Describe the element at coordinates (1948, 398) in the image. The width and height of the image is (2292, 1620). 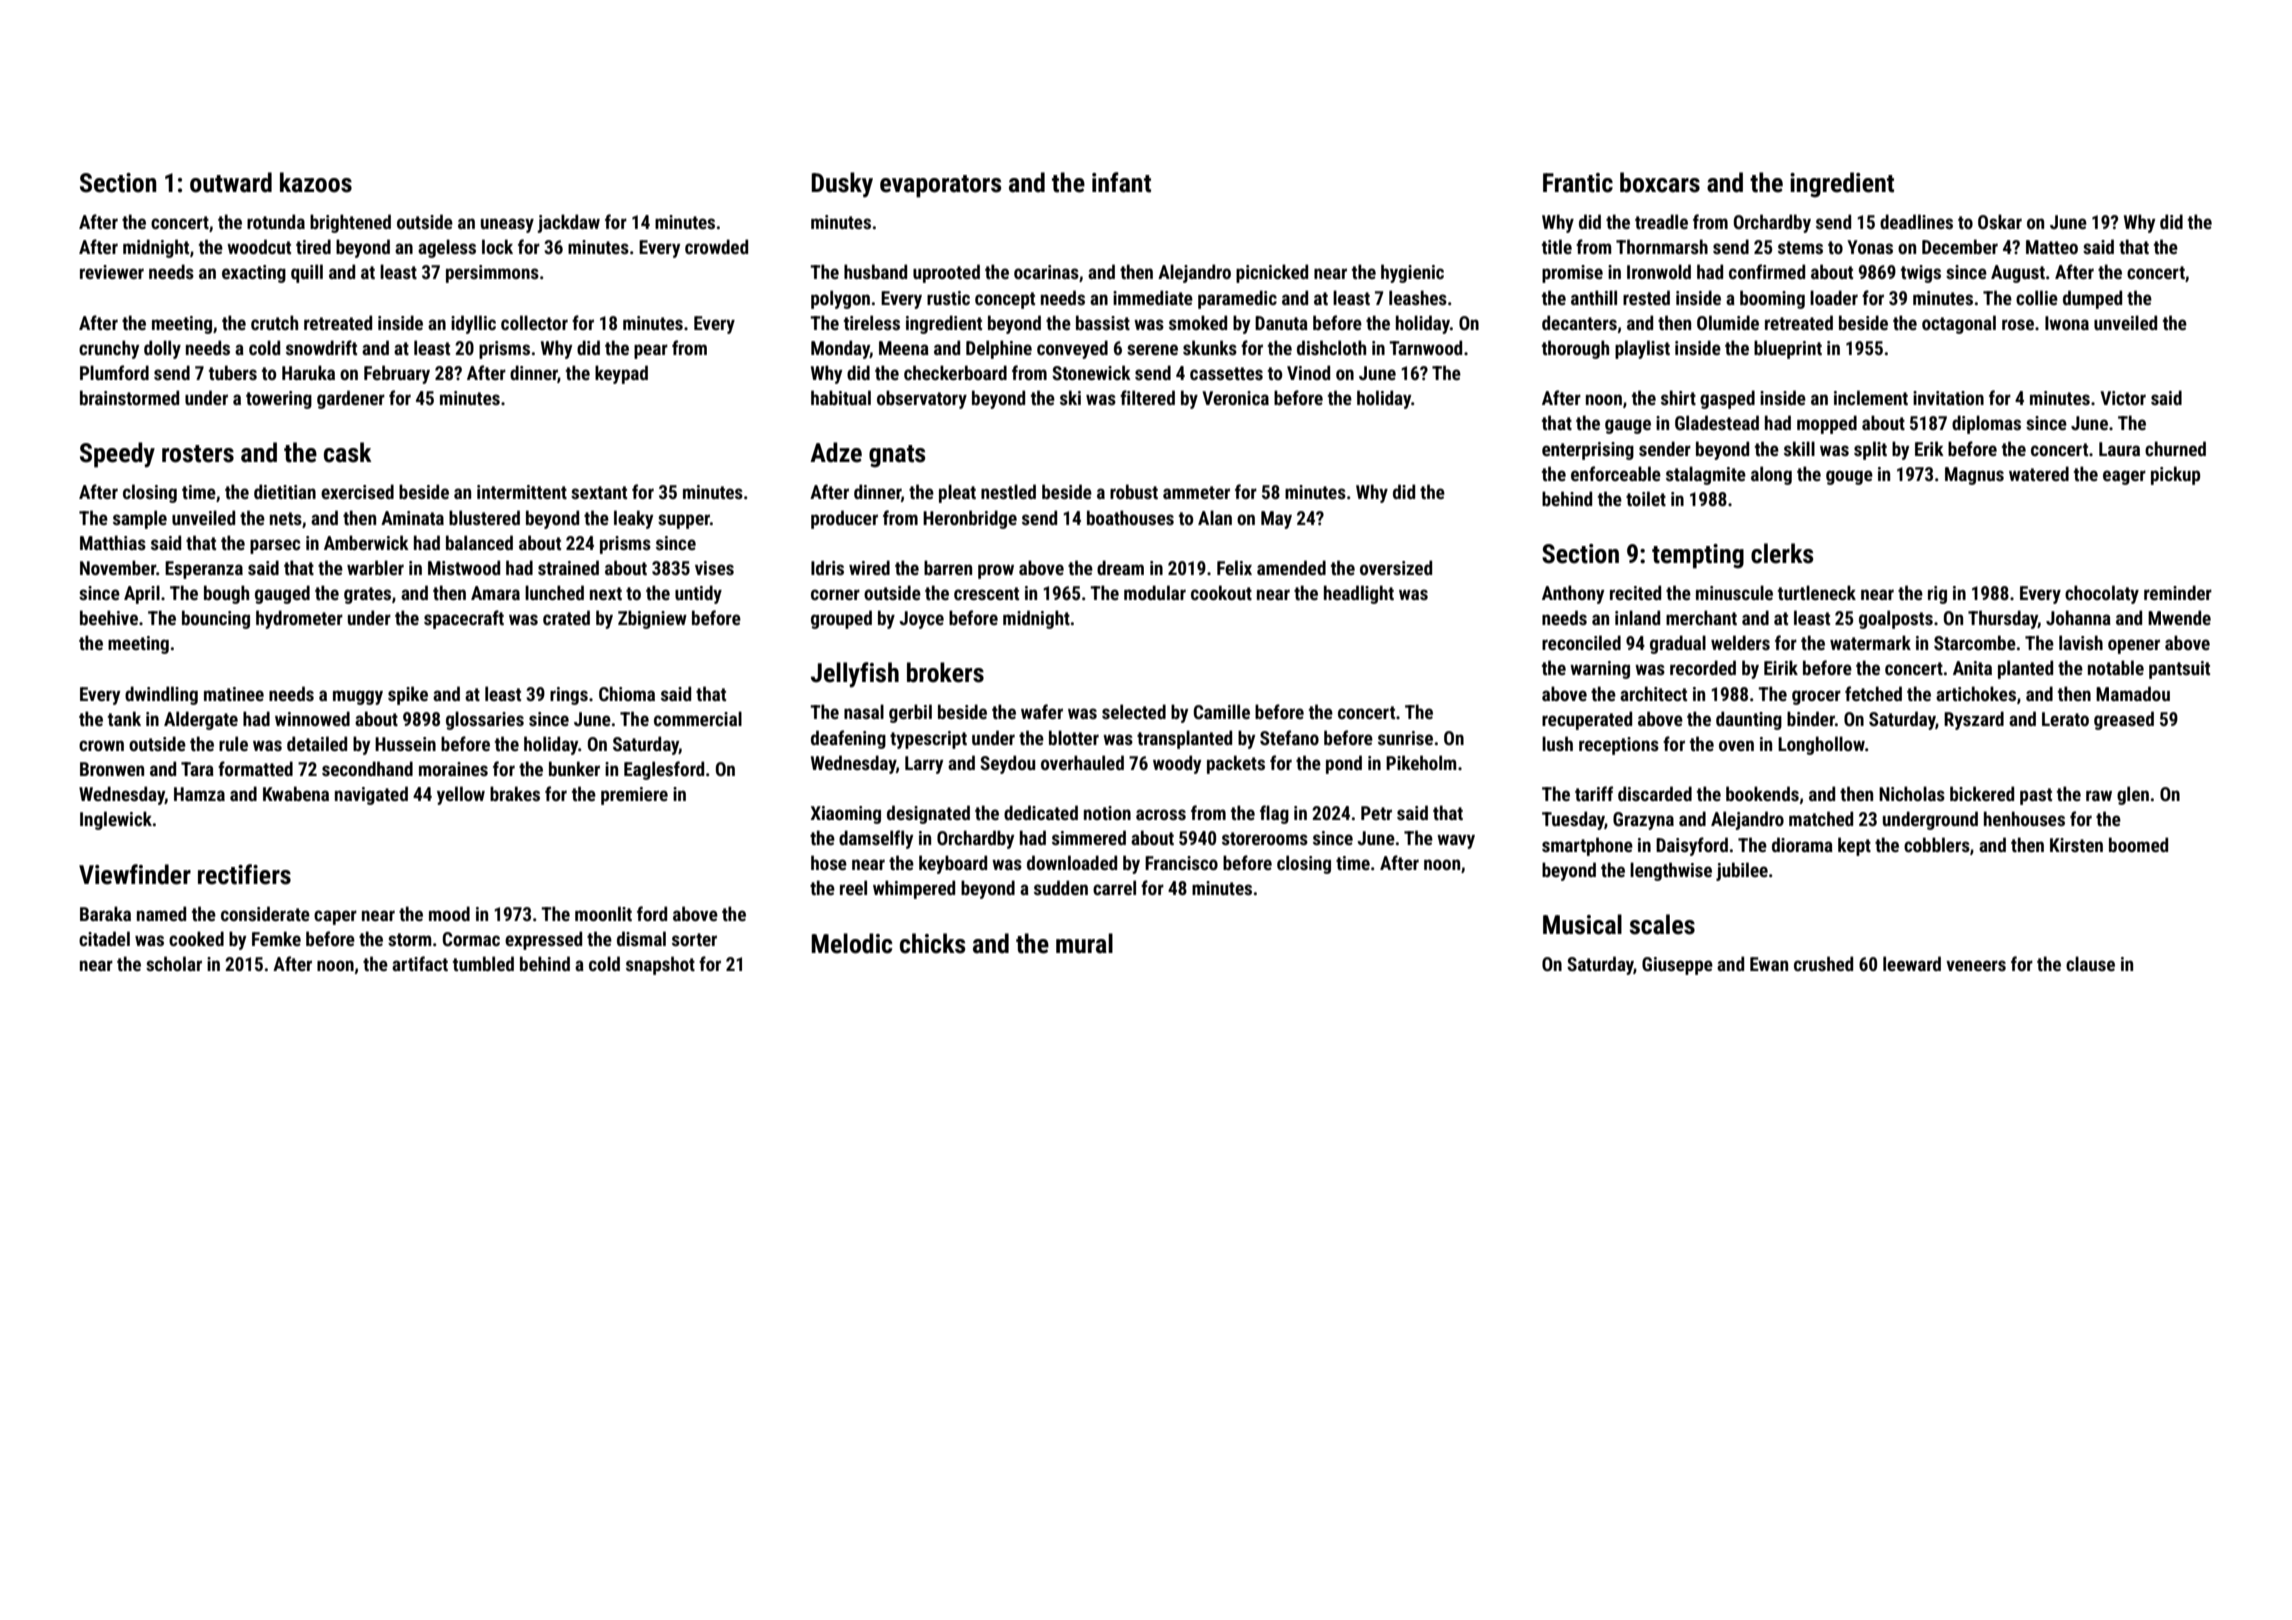
I see `invitation` at that location.
